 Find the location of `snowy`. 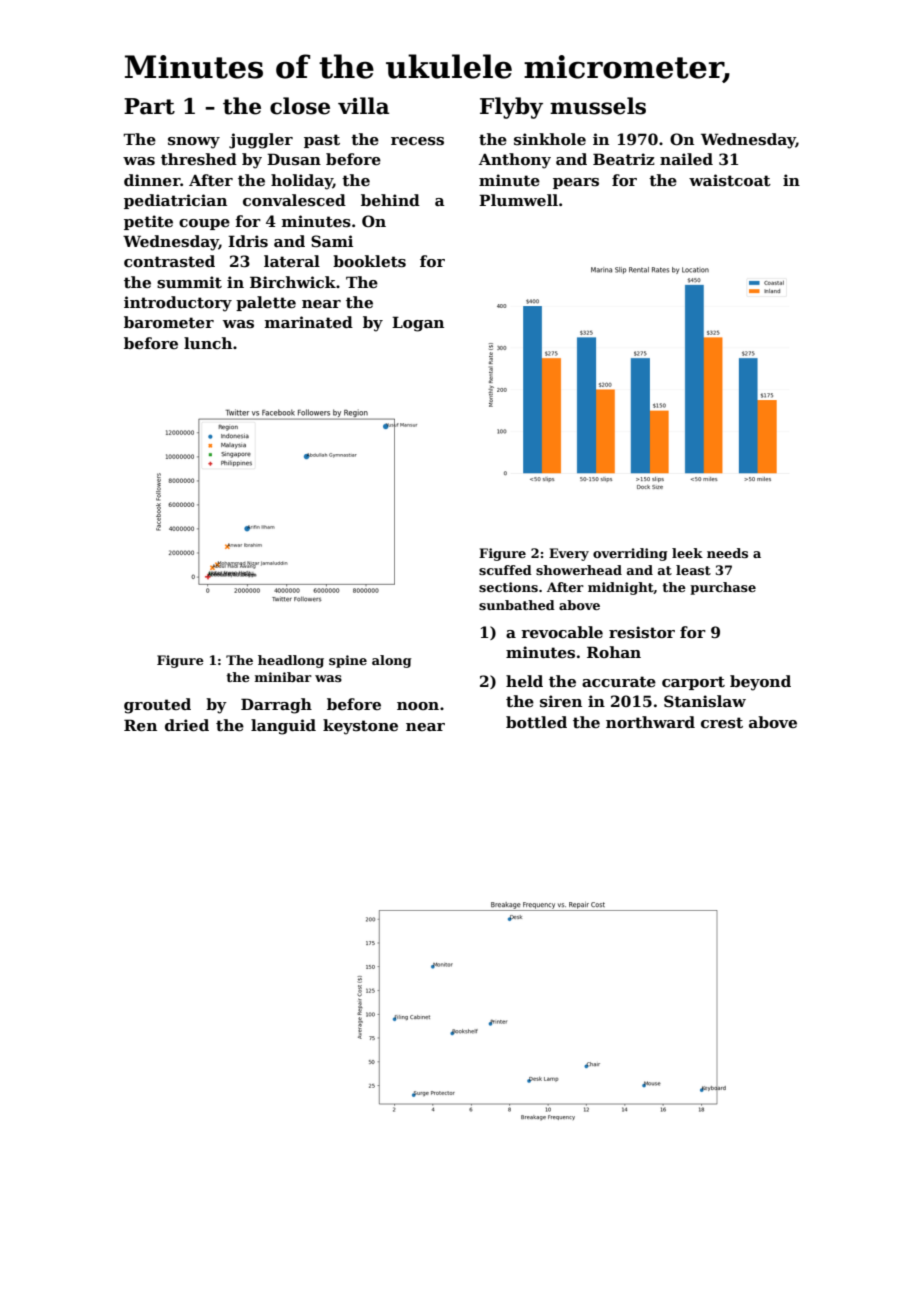

snowy is located at coordinates (194, 143).
